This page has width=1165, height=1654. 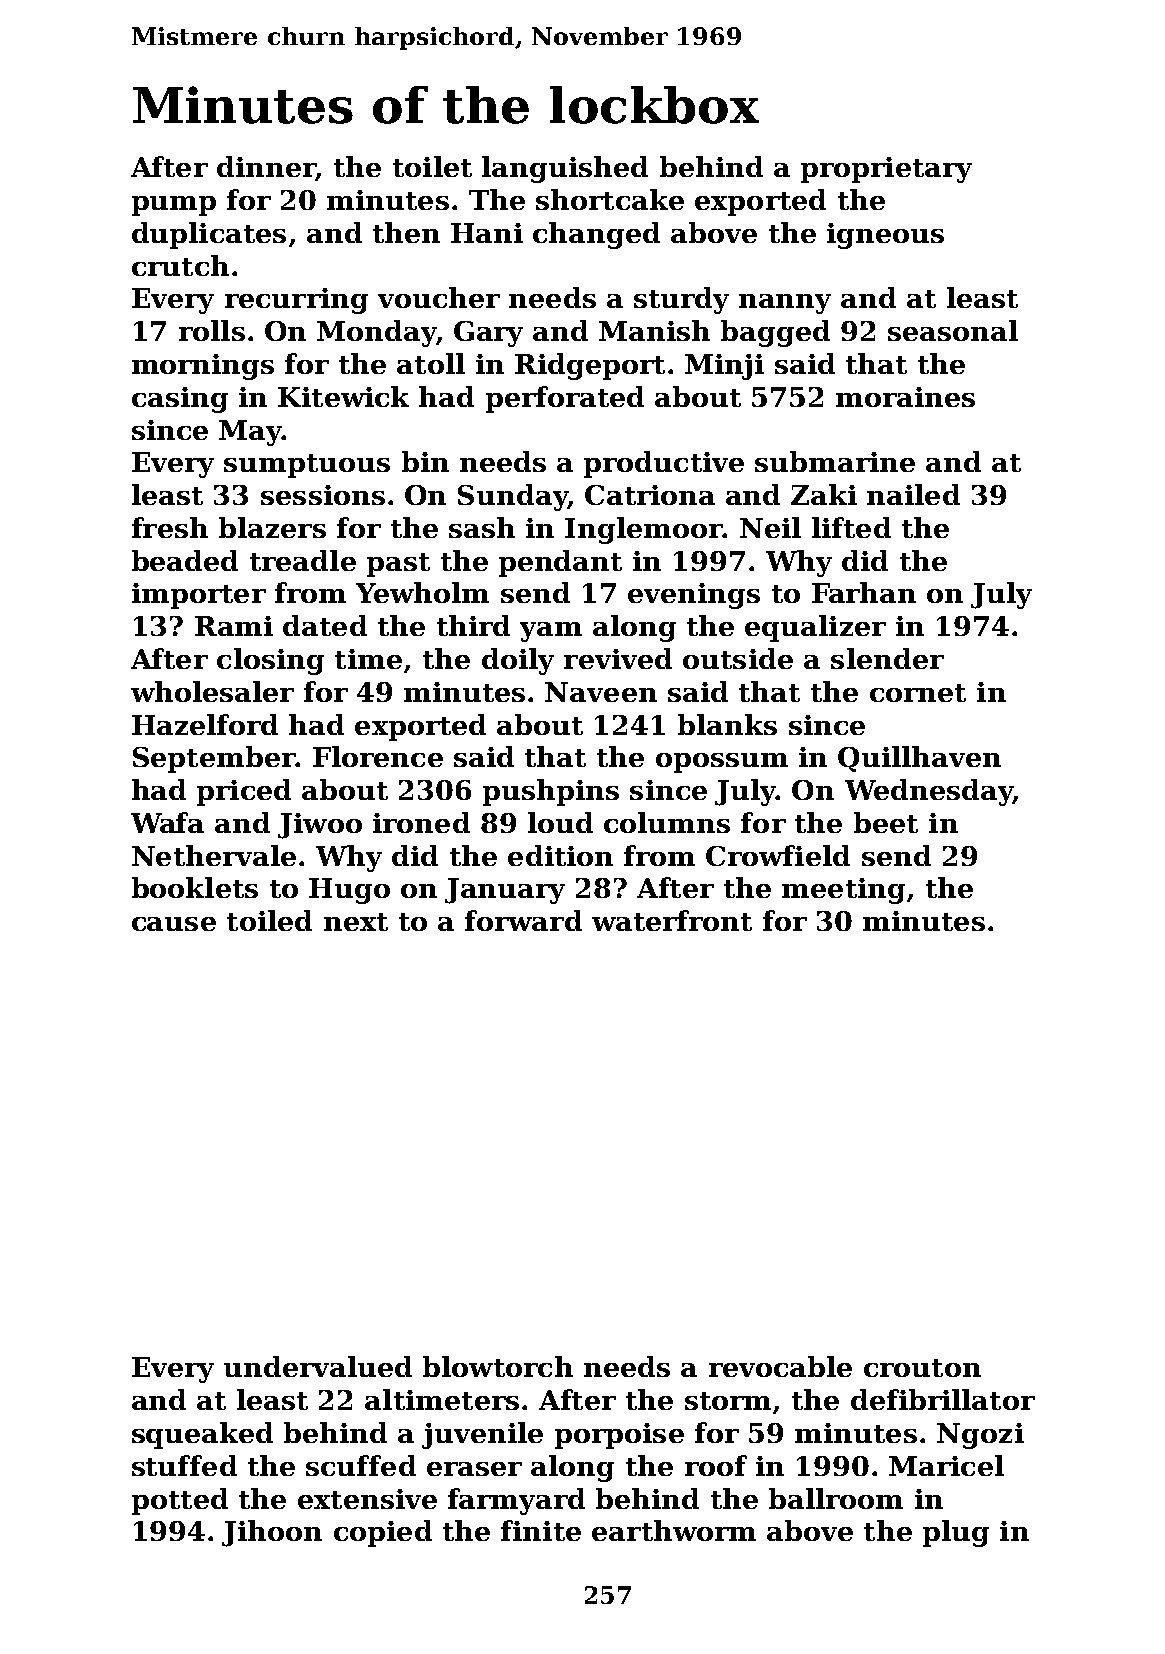 I want to click on voucher, so click(x=439, y=297).
